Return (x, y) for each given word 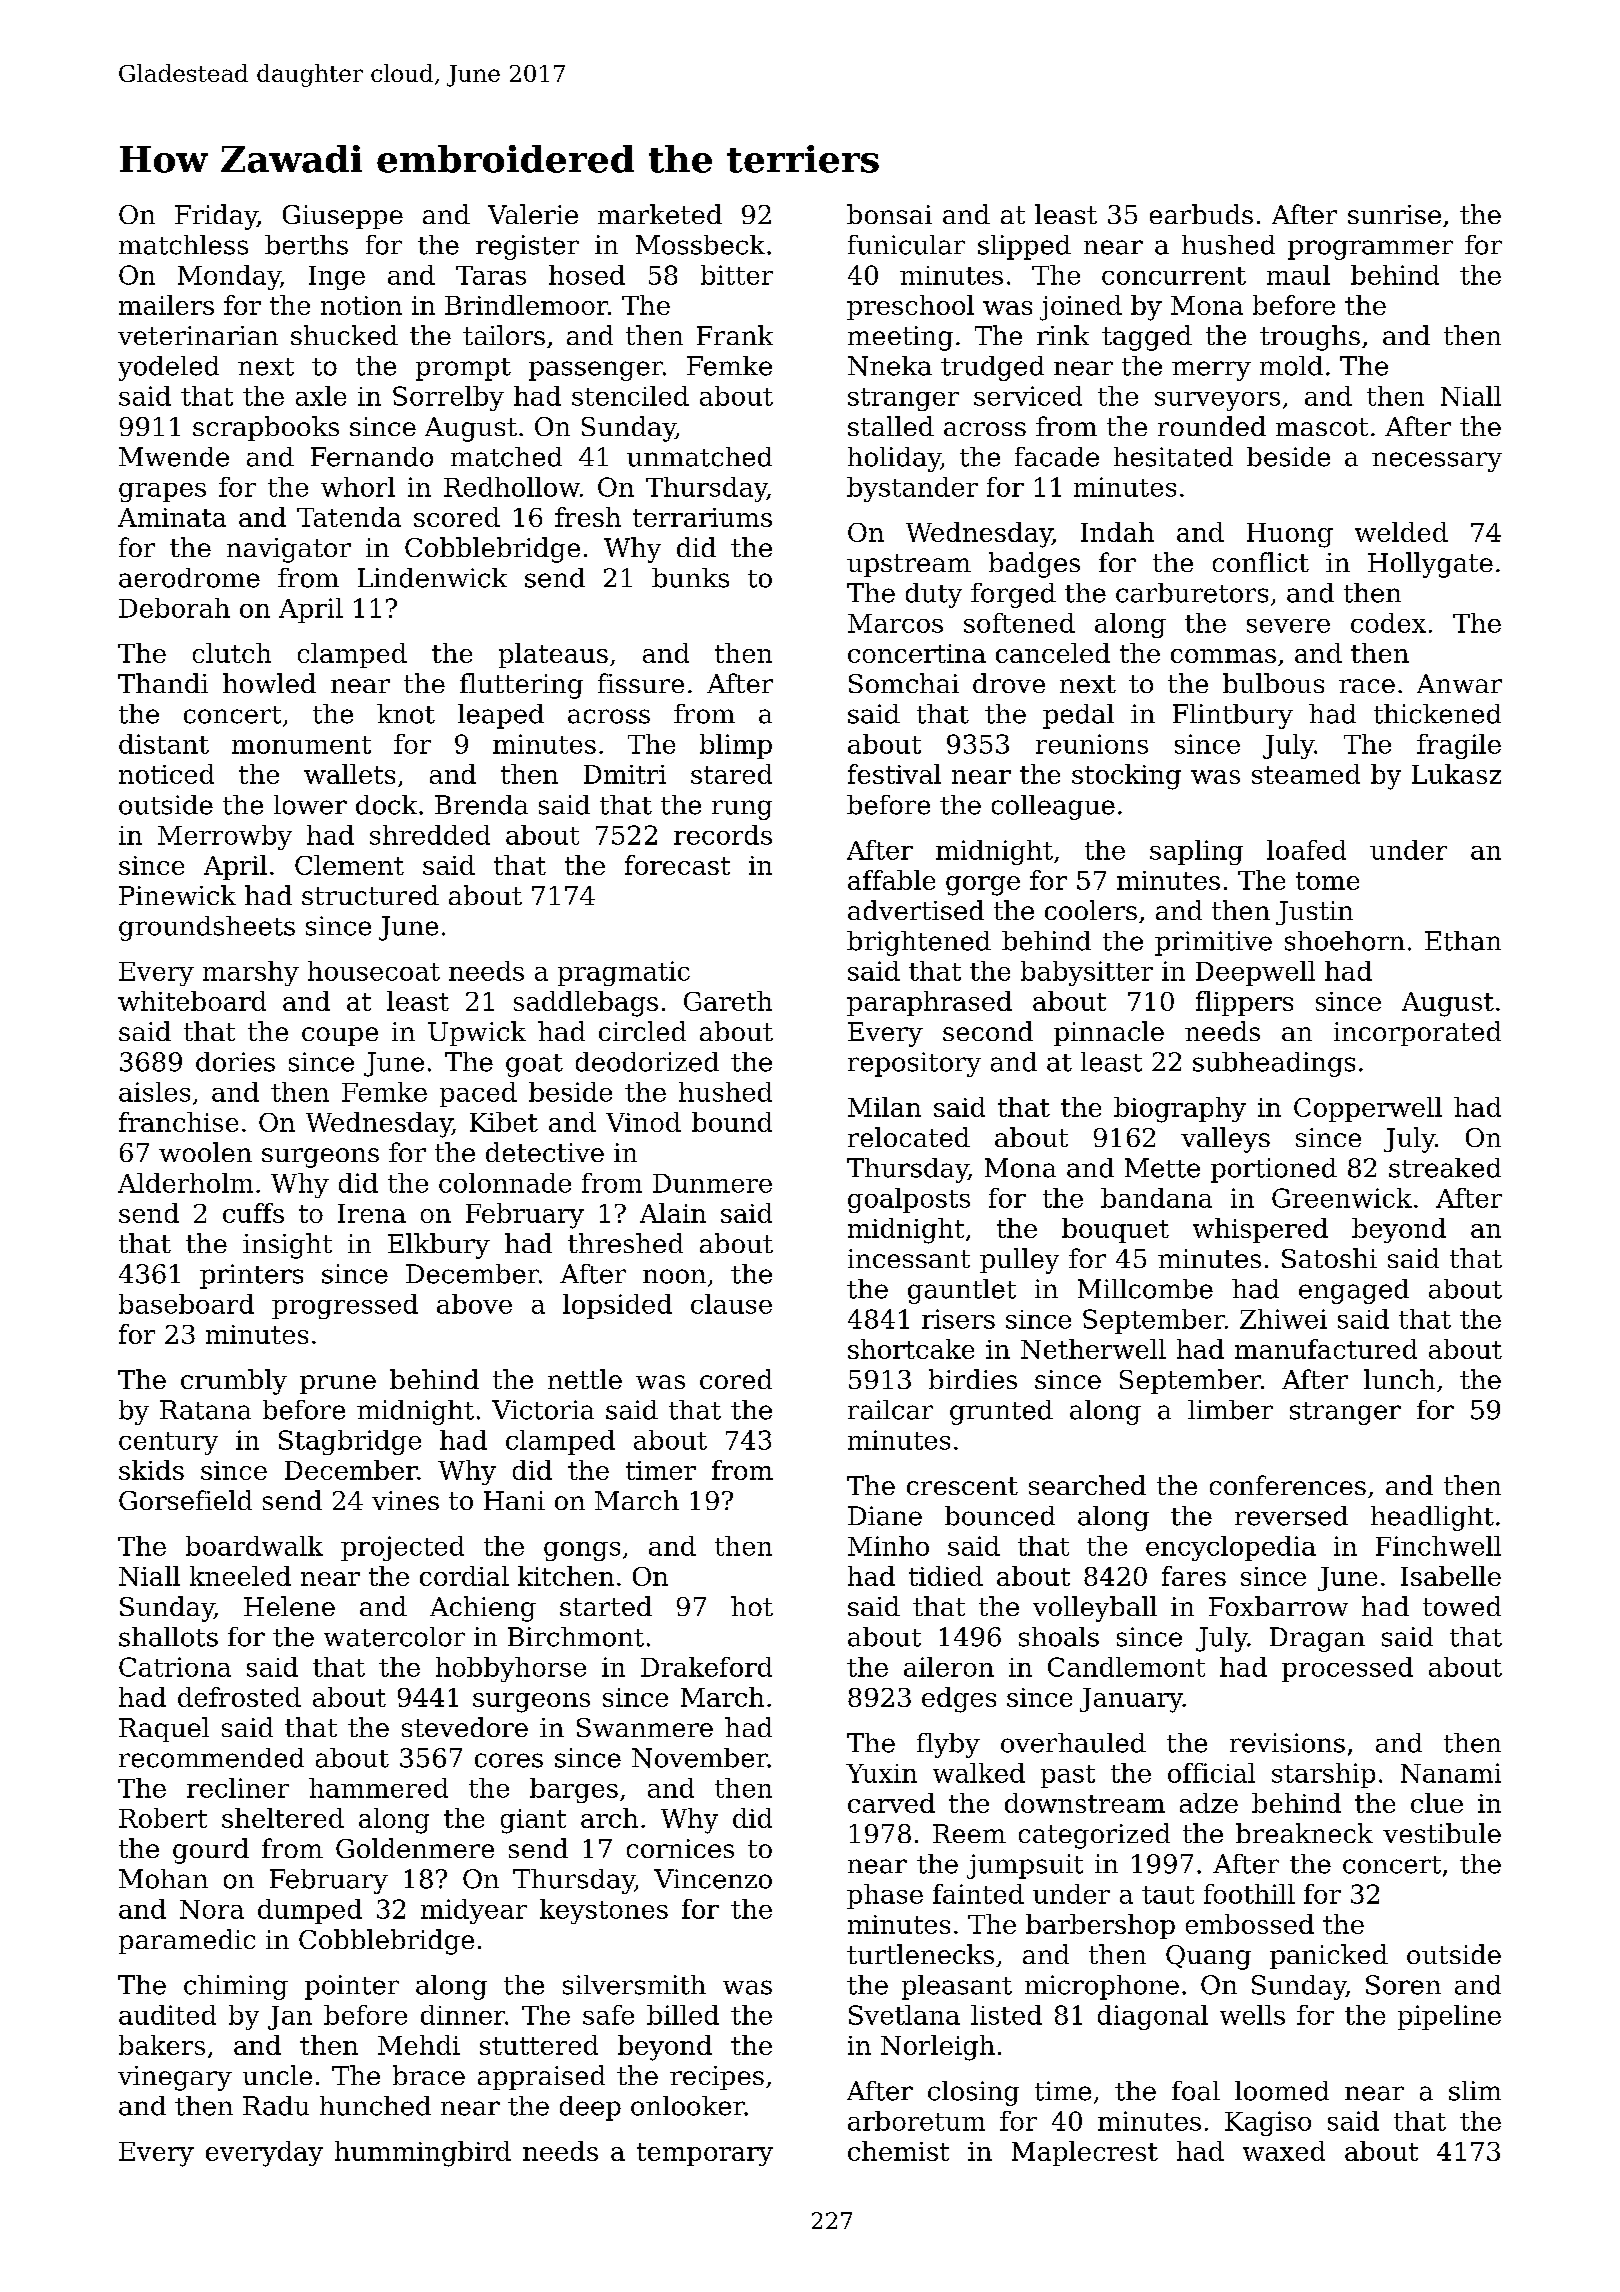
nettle (585, 1379)
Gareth (728, 1001)
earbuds (1201, 214)
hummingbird (423, 2154)
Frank (735, 335)
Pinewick (177, 895)
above (474, 1304)
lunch (1399, 1379)
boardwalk (254, 1546)
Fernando (372, 457)
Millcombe (1145, 1289)
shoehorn (1345, 941)
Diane (885, 1516)
